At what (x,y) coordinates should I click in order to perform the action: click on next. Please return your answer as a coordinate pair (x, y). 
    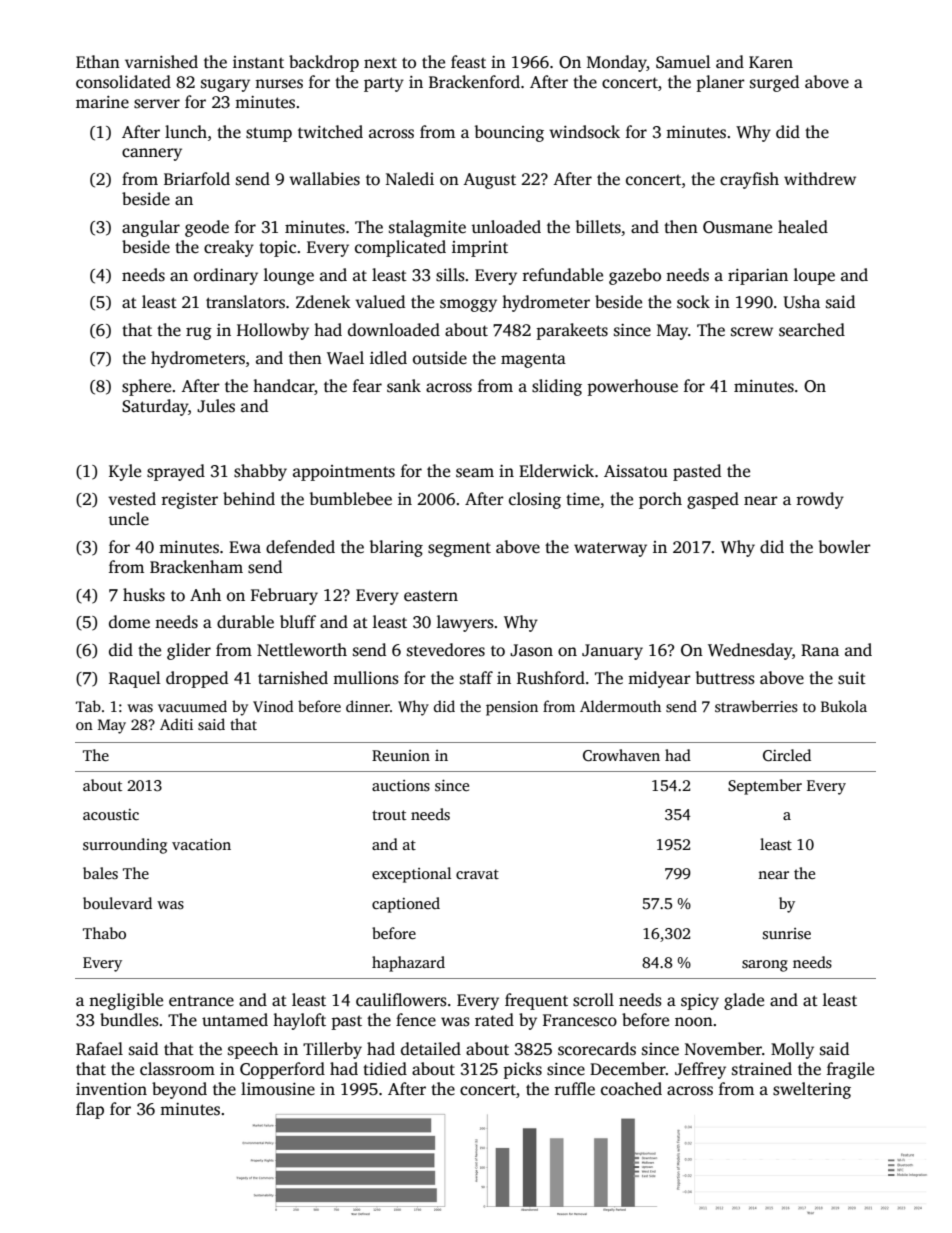
    Looking at the image, I should click on (380, 63).
